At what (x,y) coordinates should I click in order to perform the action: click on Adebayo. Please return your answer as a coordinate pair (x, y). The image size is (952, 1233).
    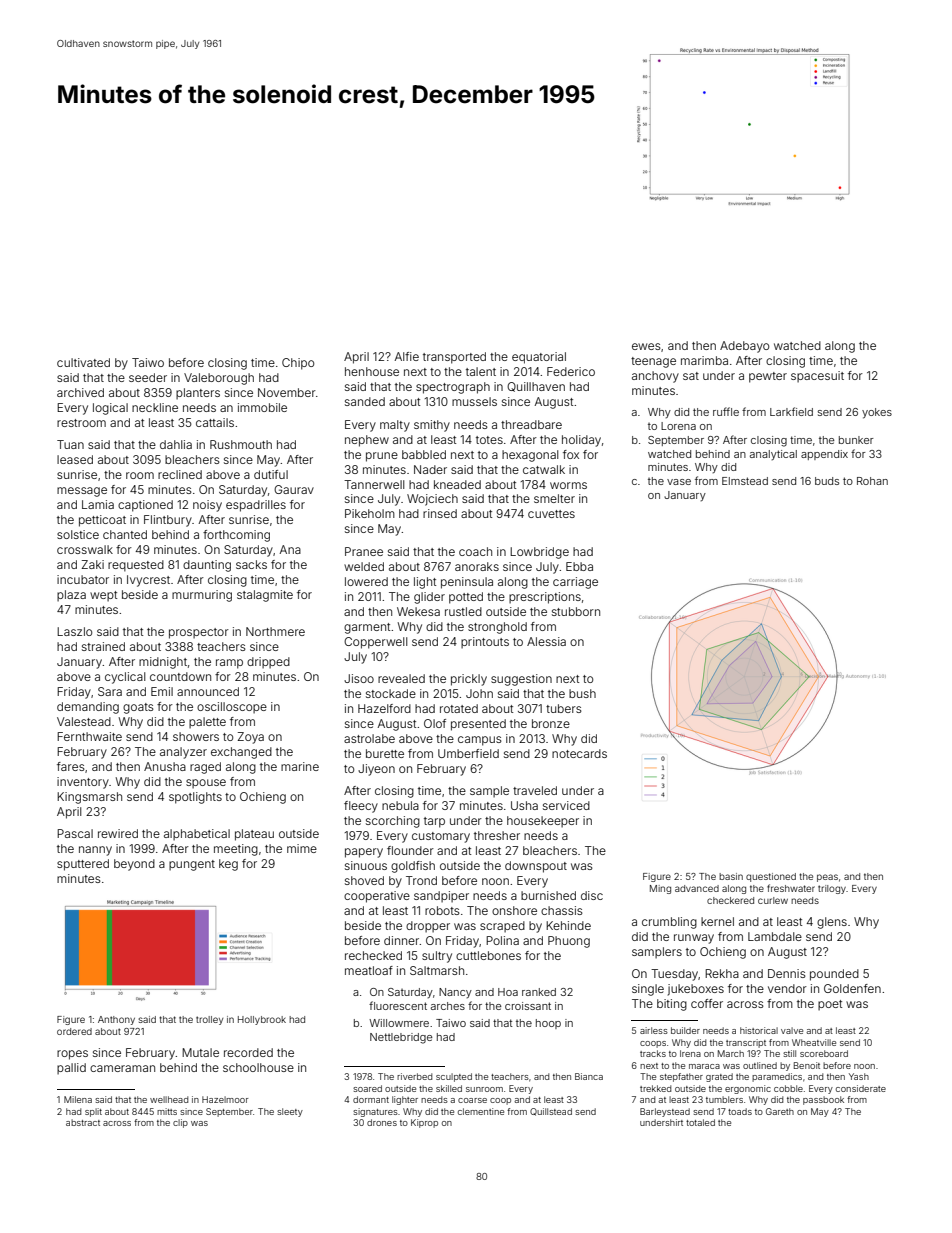
    Looking at the image, I should click on (744, 347).
